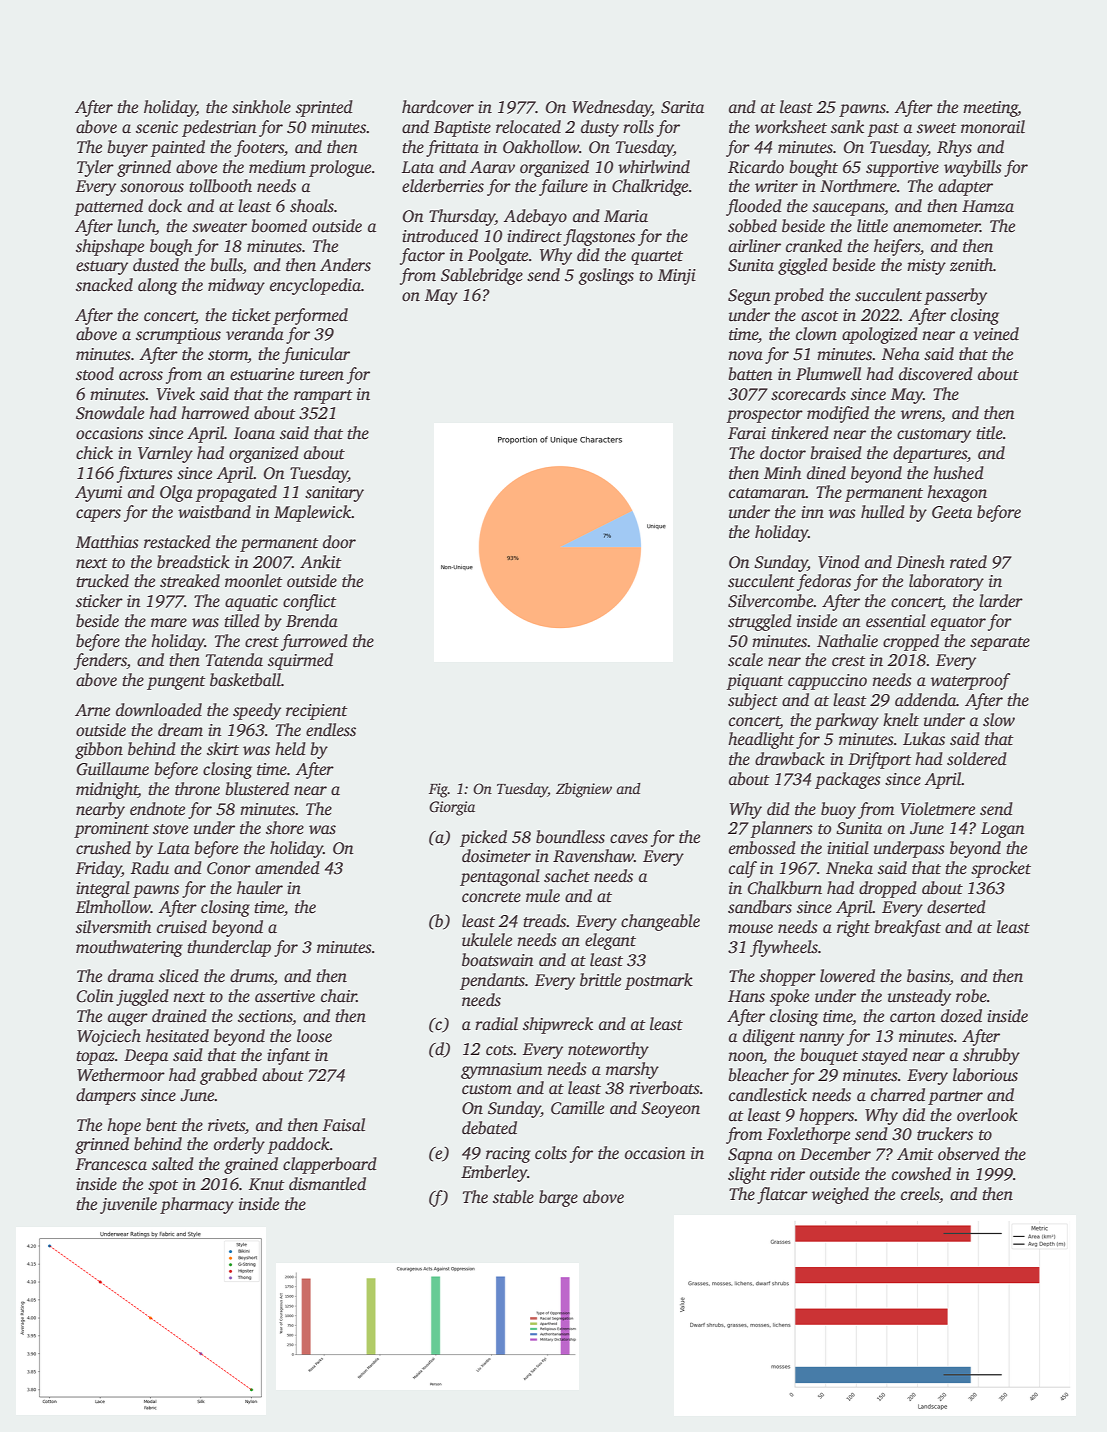 This page has width=1107, height=1432. What do you see at coordinates (323, 397) in the page?
I see `rampart` at bounding box center [323, 397].
